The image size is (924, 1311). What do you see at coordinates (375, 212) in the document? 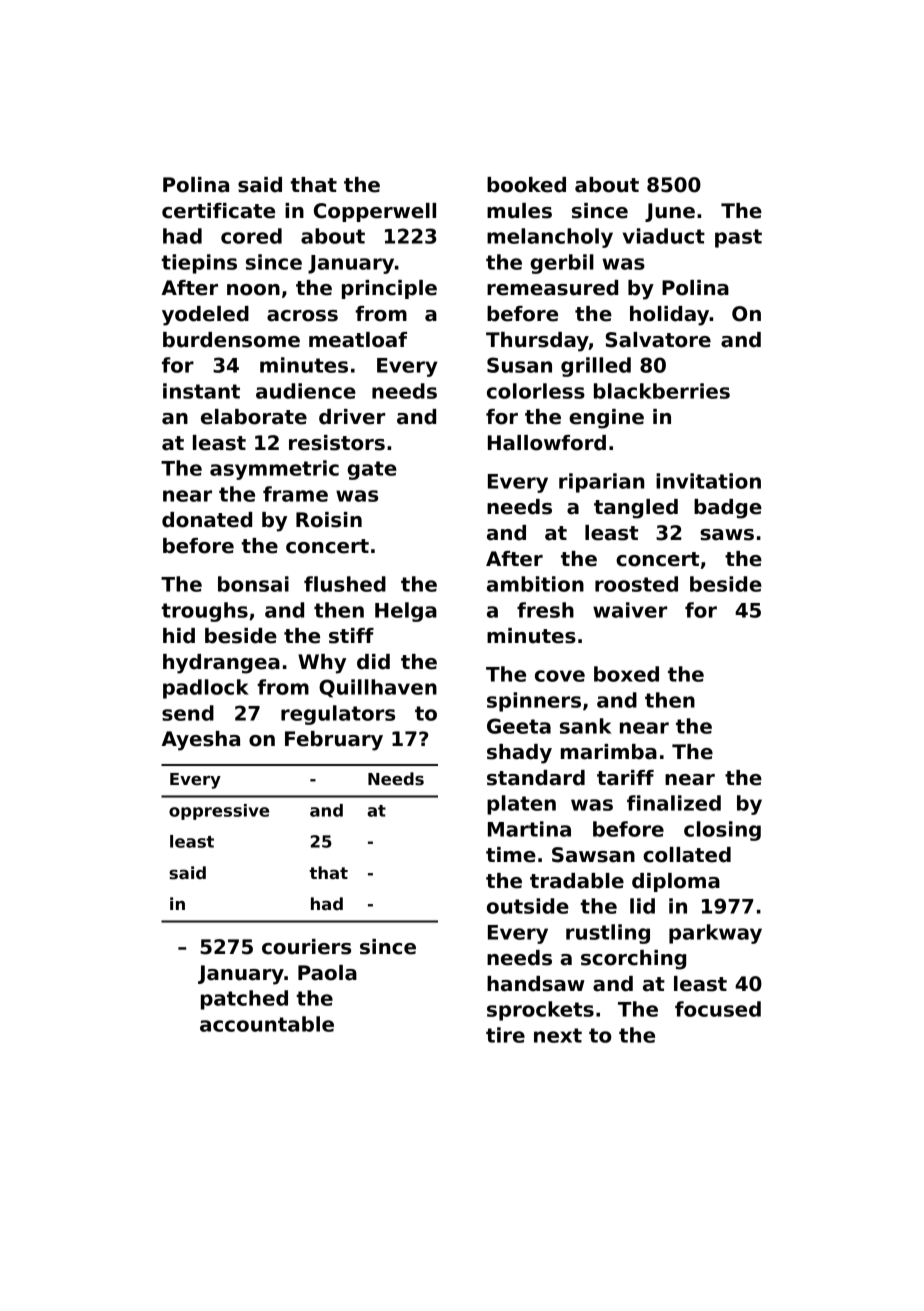
I see `Copperwell` at bounding box center [375, 212].
